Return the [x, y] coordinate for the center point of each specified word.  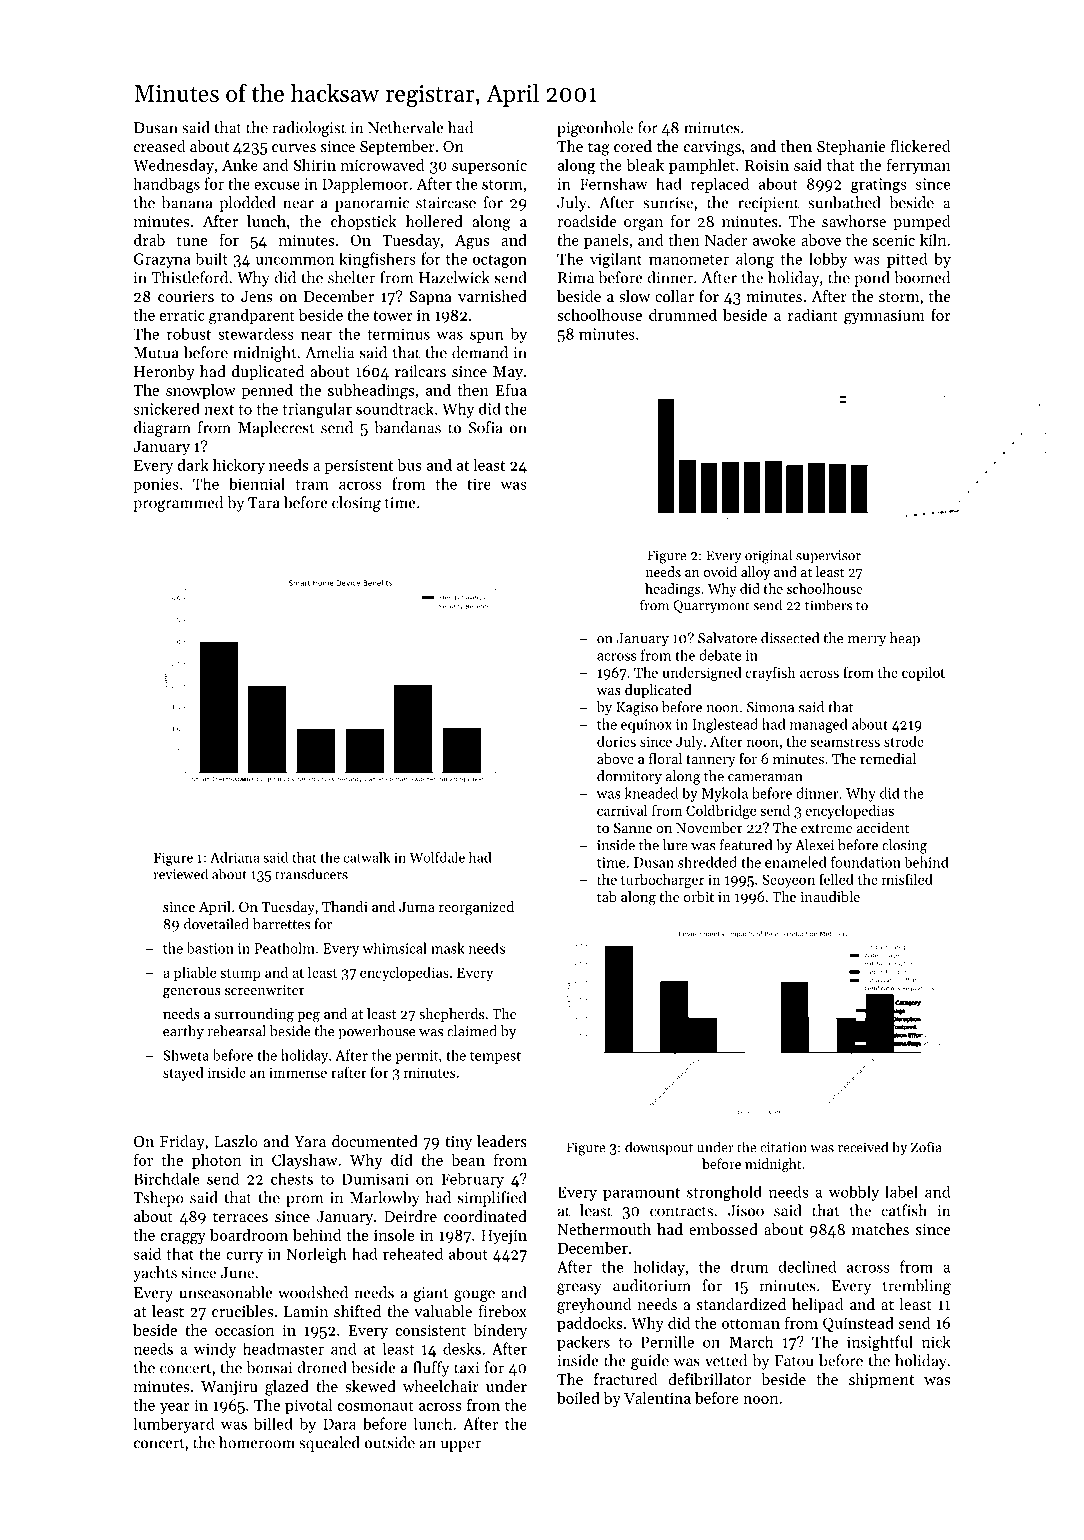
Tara [264, 503]
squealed [329, 1444]
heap [905, 639]
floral [665, 758]
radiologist [309, 129]
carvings [712, 148]
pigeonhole [595, 129]
